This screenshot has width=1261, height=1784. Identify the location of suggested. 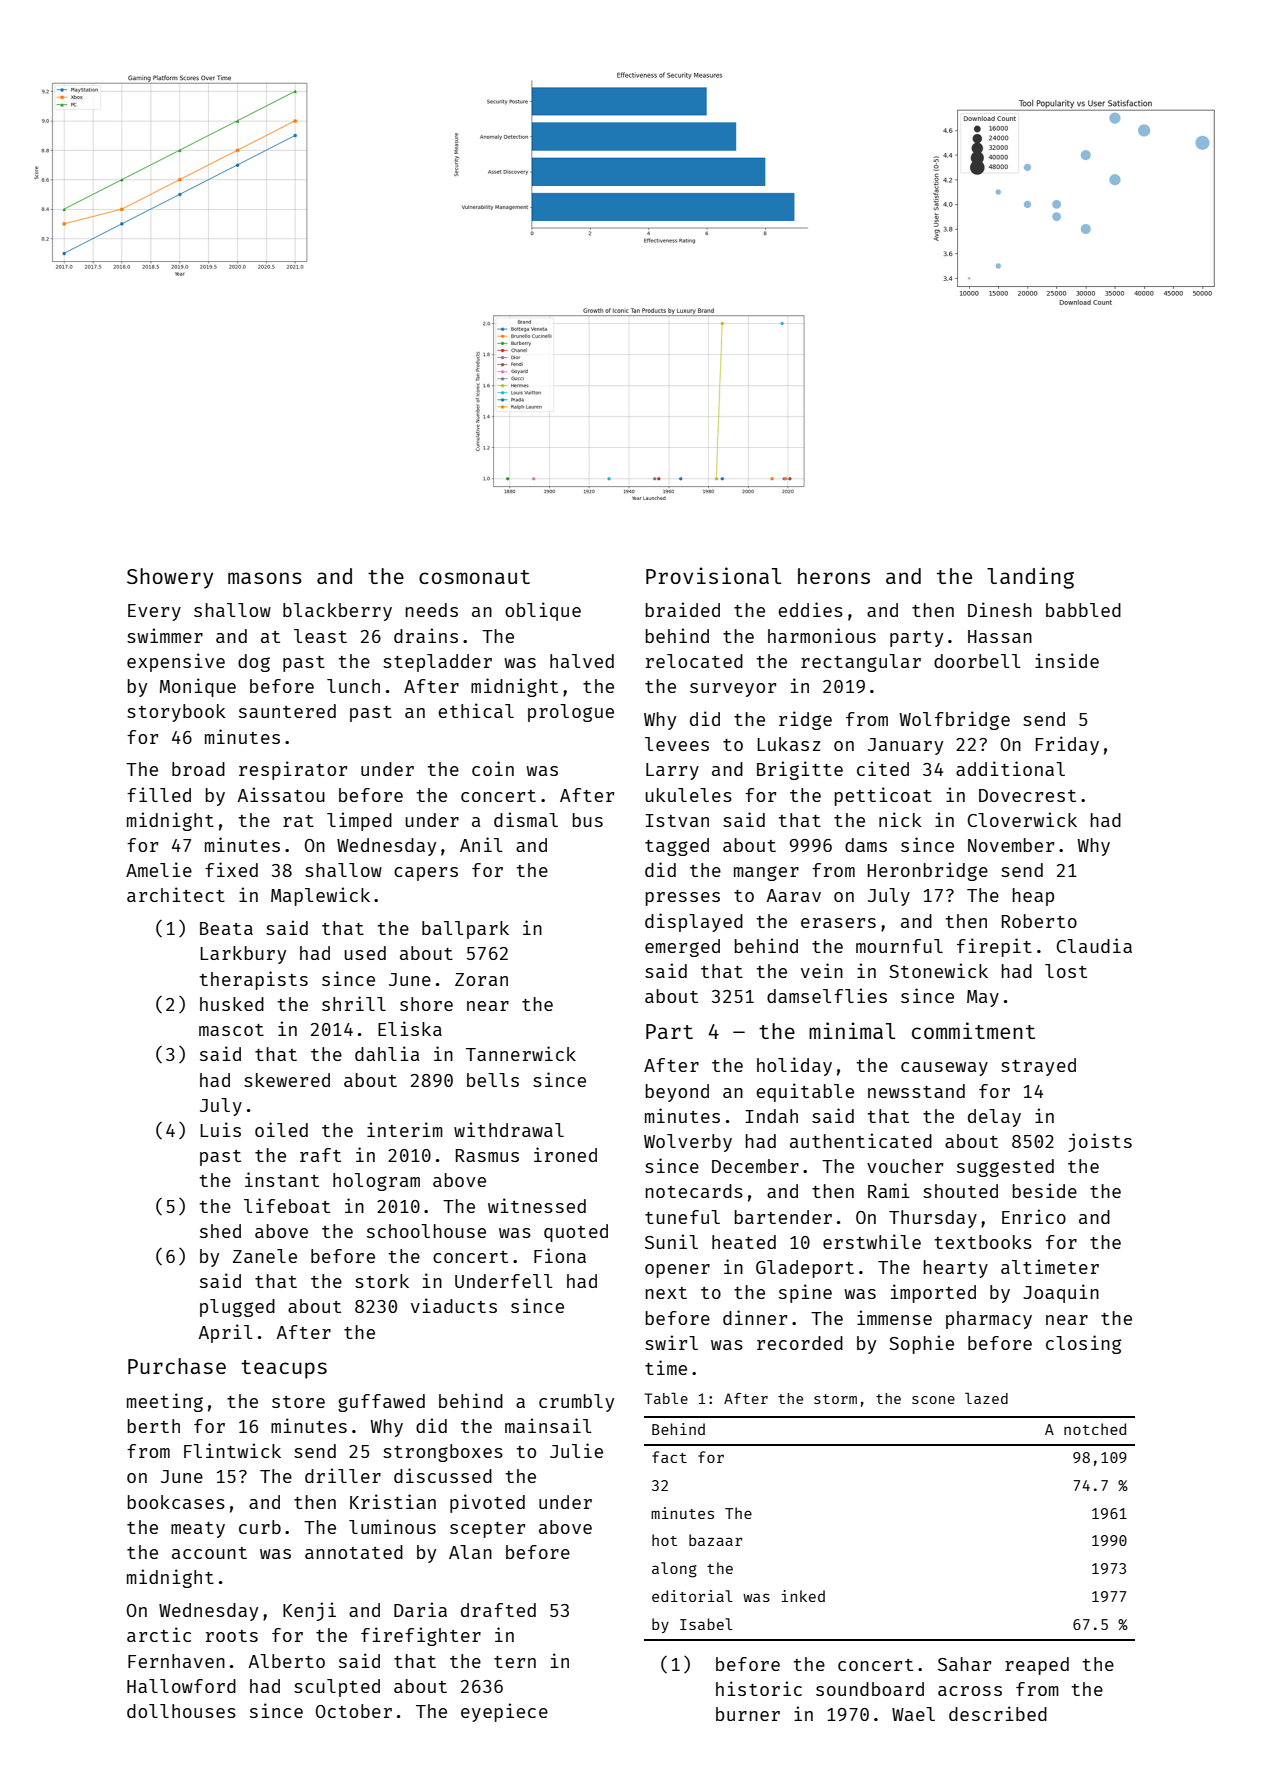
(1005, 1168).
